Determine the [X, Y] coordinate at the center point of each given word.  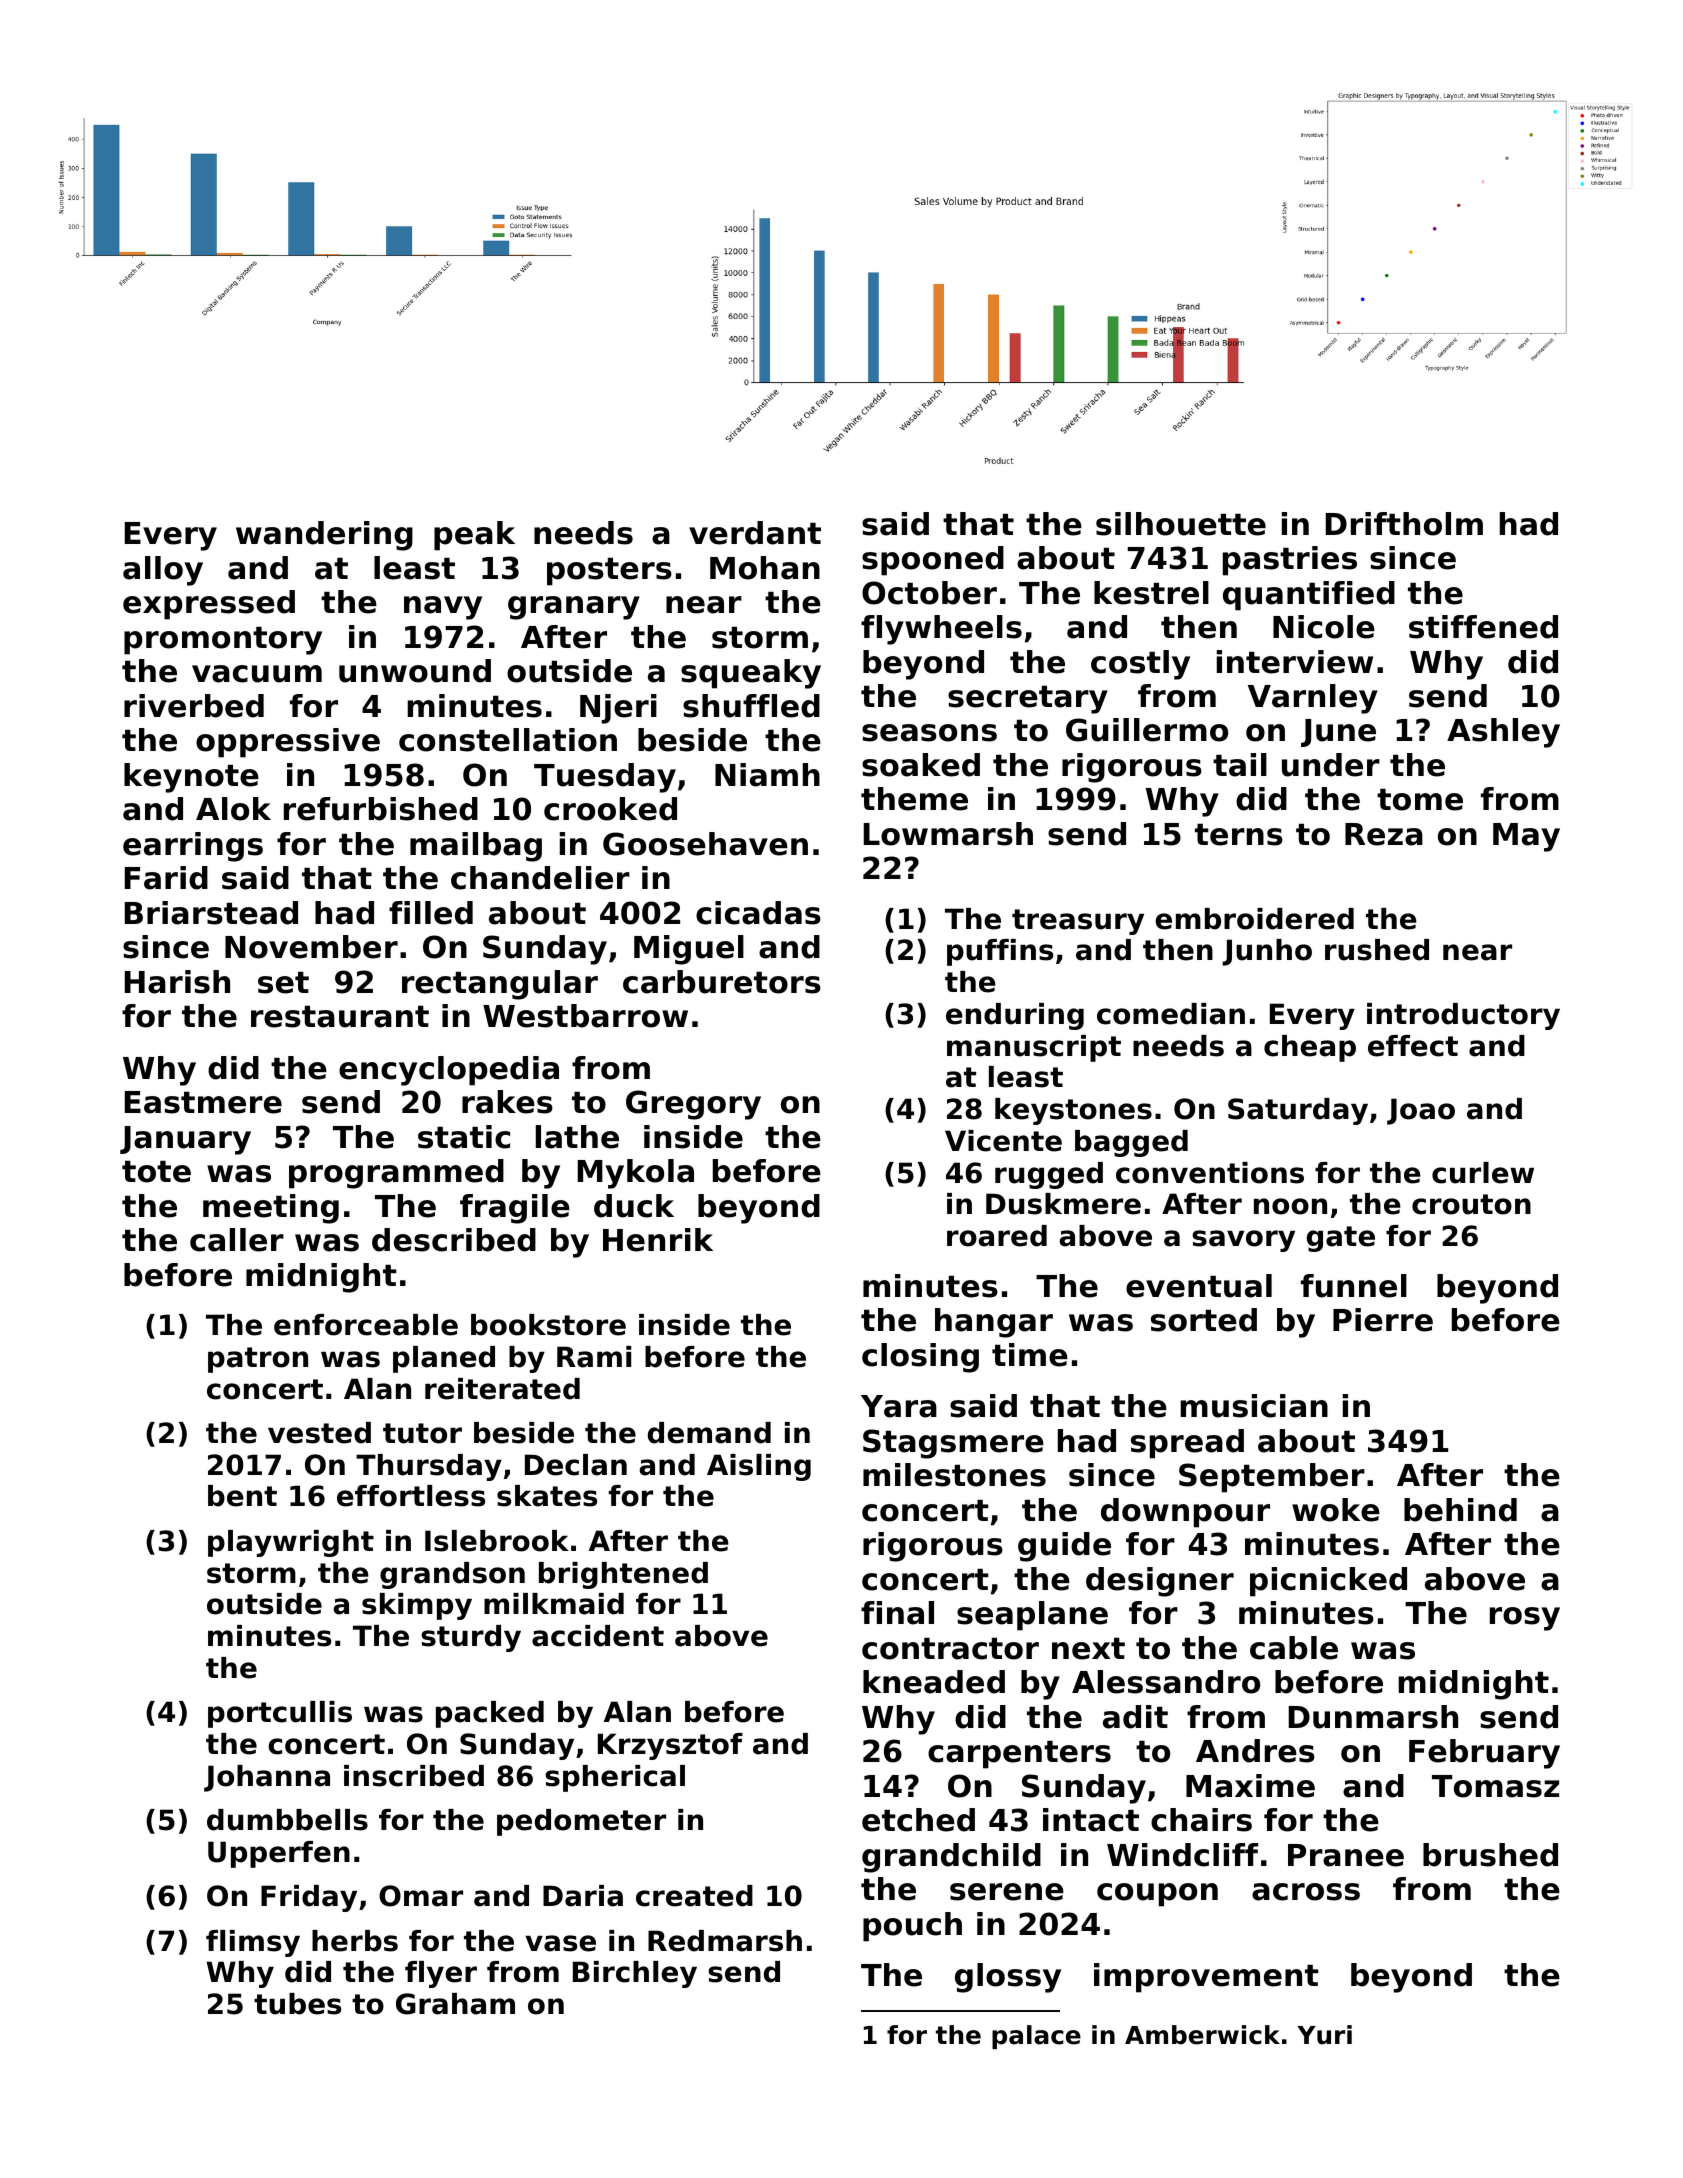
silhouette [1181, 524]
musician [1254, 1406]
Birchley [635, 1974]
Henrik [658, 1240]
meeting [271, 1209]
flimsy [253, 1943]
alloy [163, 571]
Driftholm [1404, 524]
